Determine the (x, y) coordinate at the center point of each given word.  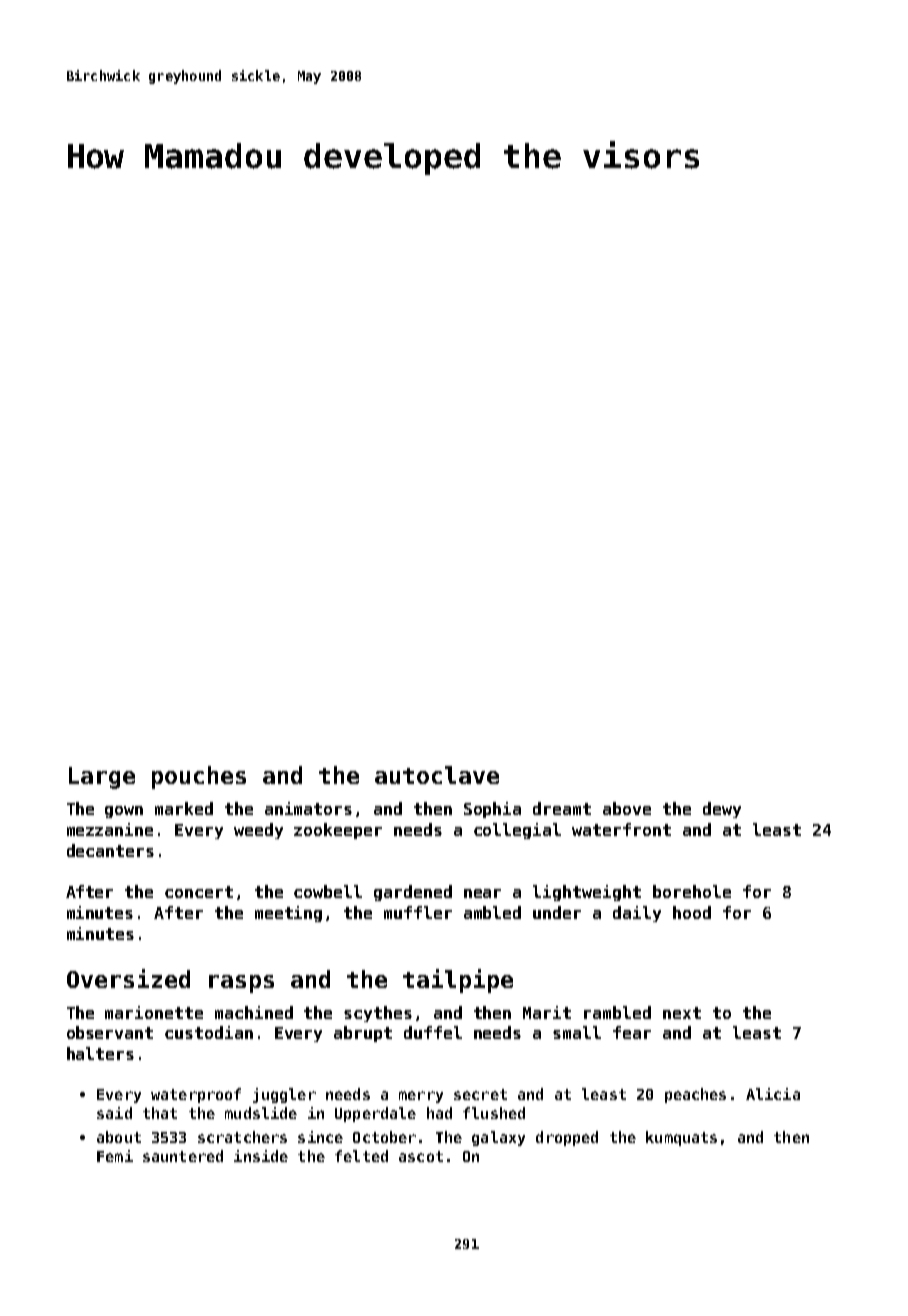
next (682, 1013)
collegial (517, 831)
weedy (258, 831)
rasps (241, 984)
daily (637, 914)
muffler (418, 912)
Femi (115, 1156)
